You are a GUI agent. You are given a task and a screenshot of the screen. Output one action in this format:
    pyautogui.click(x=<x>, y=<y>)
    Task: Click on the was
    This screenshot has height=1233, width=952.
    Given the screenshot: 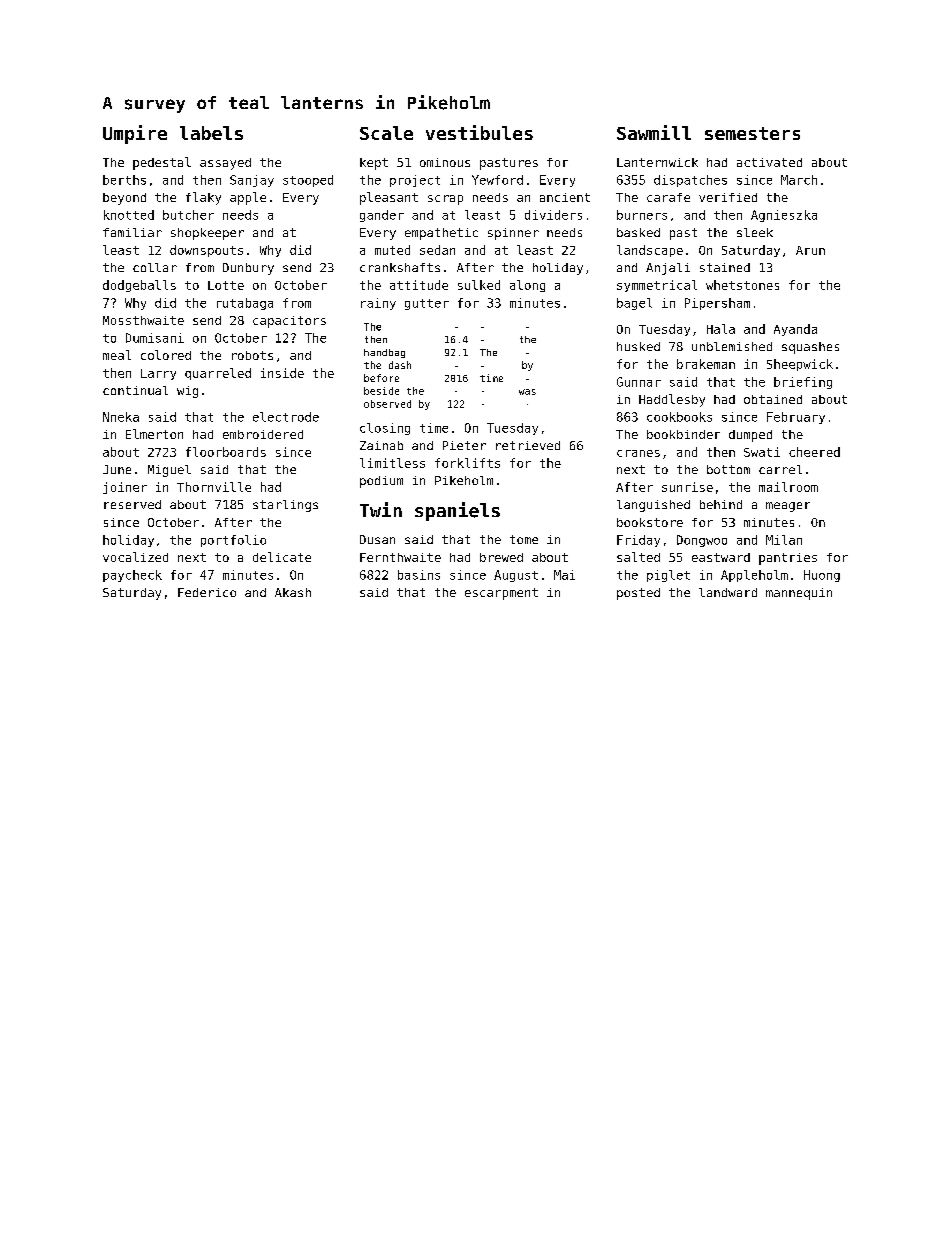 What is the action you would take?
    pyautogui.click(x=527, y=392)
